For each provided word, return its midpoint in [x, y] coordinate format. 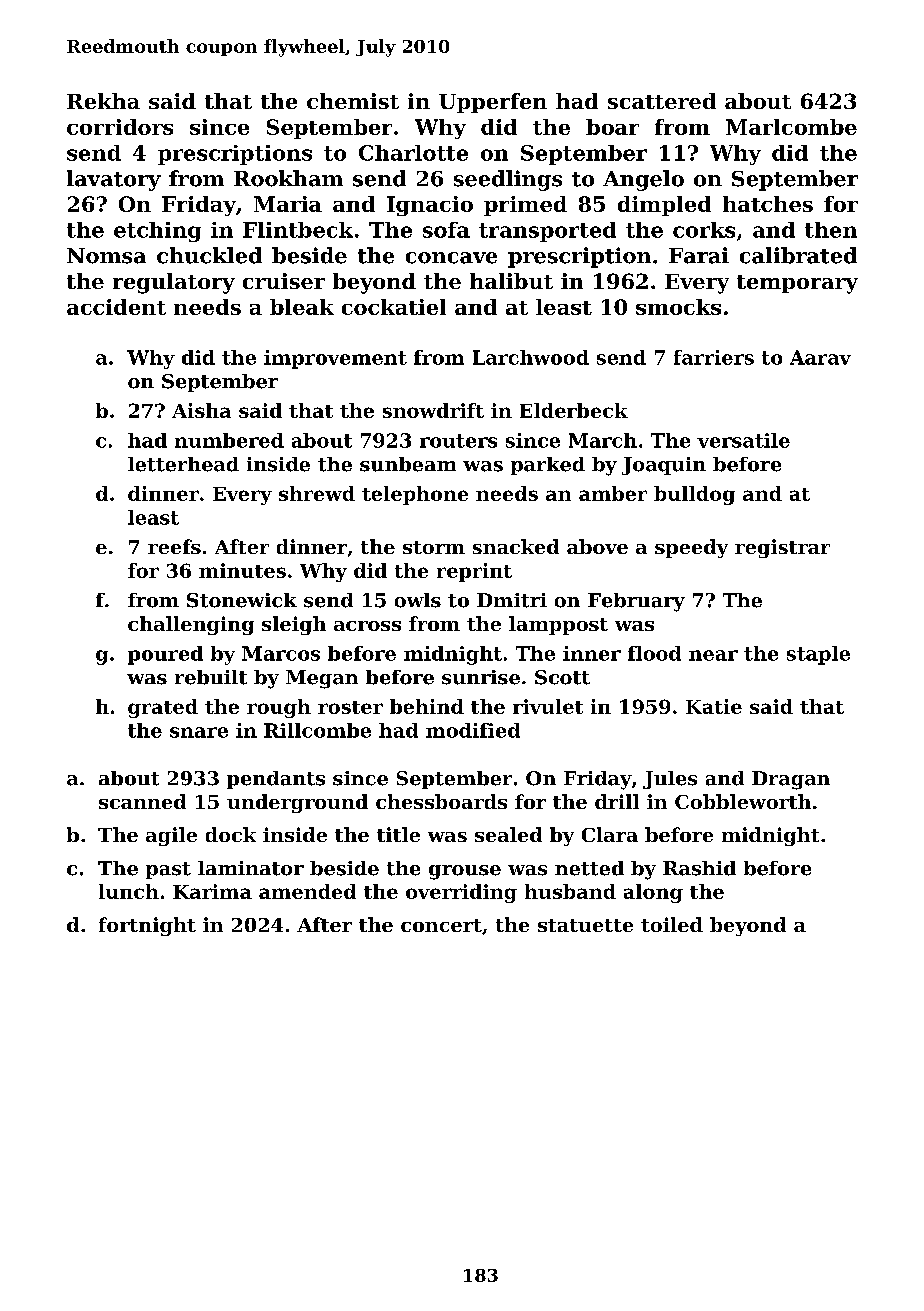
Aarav [820, 357]
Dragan [791, 780]
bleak [302, 307]
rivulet [548, 706]
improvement [335, 359]
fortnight [147, 926]
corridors [120, 127]
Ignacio [430, 206]
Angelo [643, 180]
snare [199, 732]
